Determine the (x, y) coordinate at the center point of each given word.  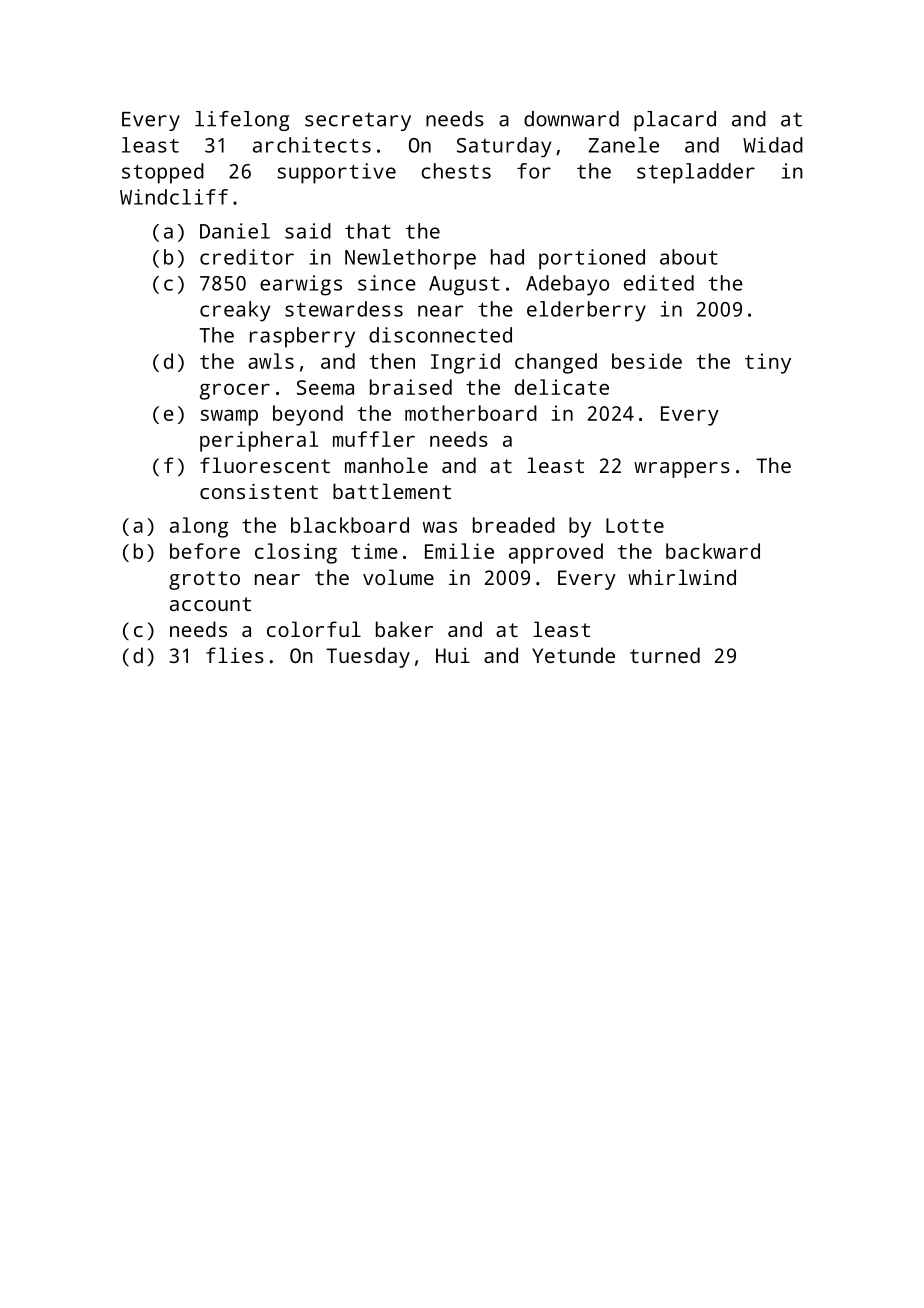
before (205, 551)
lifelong (242, 121)
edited (659, 283)
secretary (358, 121)
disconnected (440, 335)
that (368, 231)
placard (675, 121)
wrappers (682, 470)
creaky (235, 311)
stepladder (696, 173)
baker (404, 629)
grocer (235, 391)
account (210, 604)
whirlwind (682, 577)
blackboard (350, 525)
